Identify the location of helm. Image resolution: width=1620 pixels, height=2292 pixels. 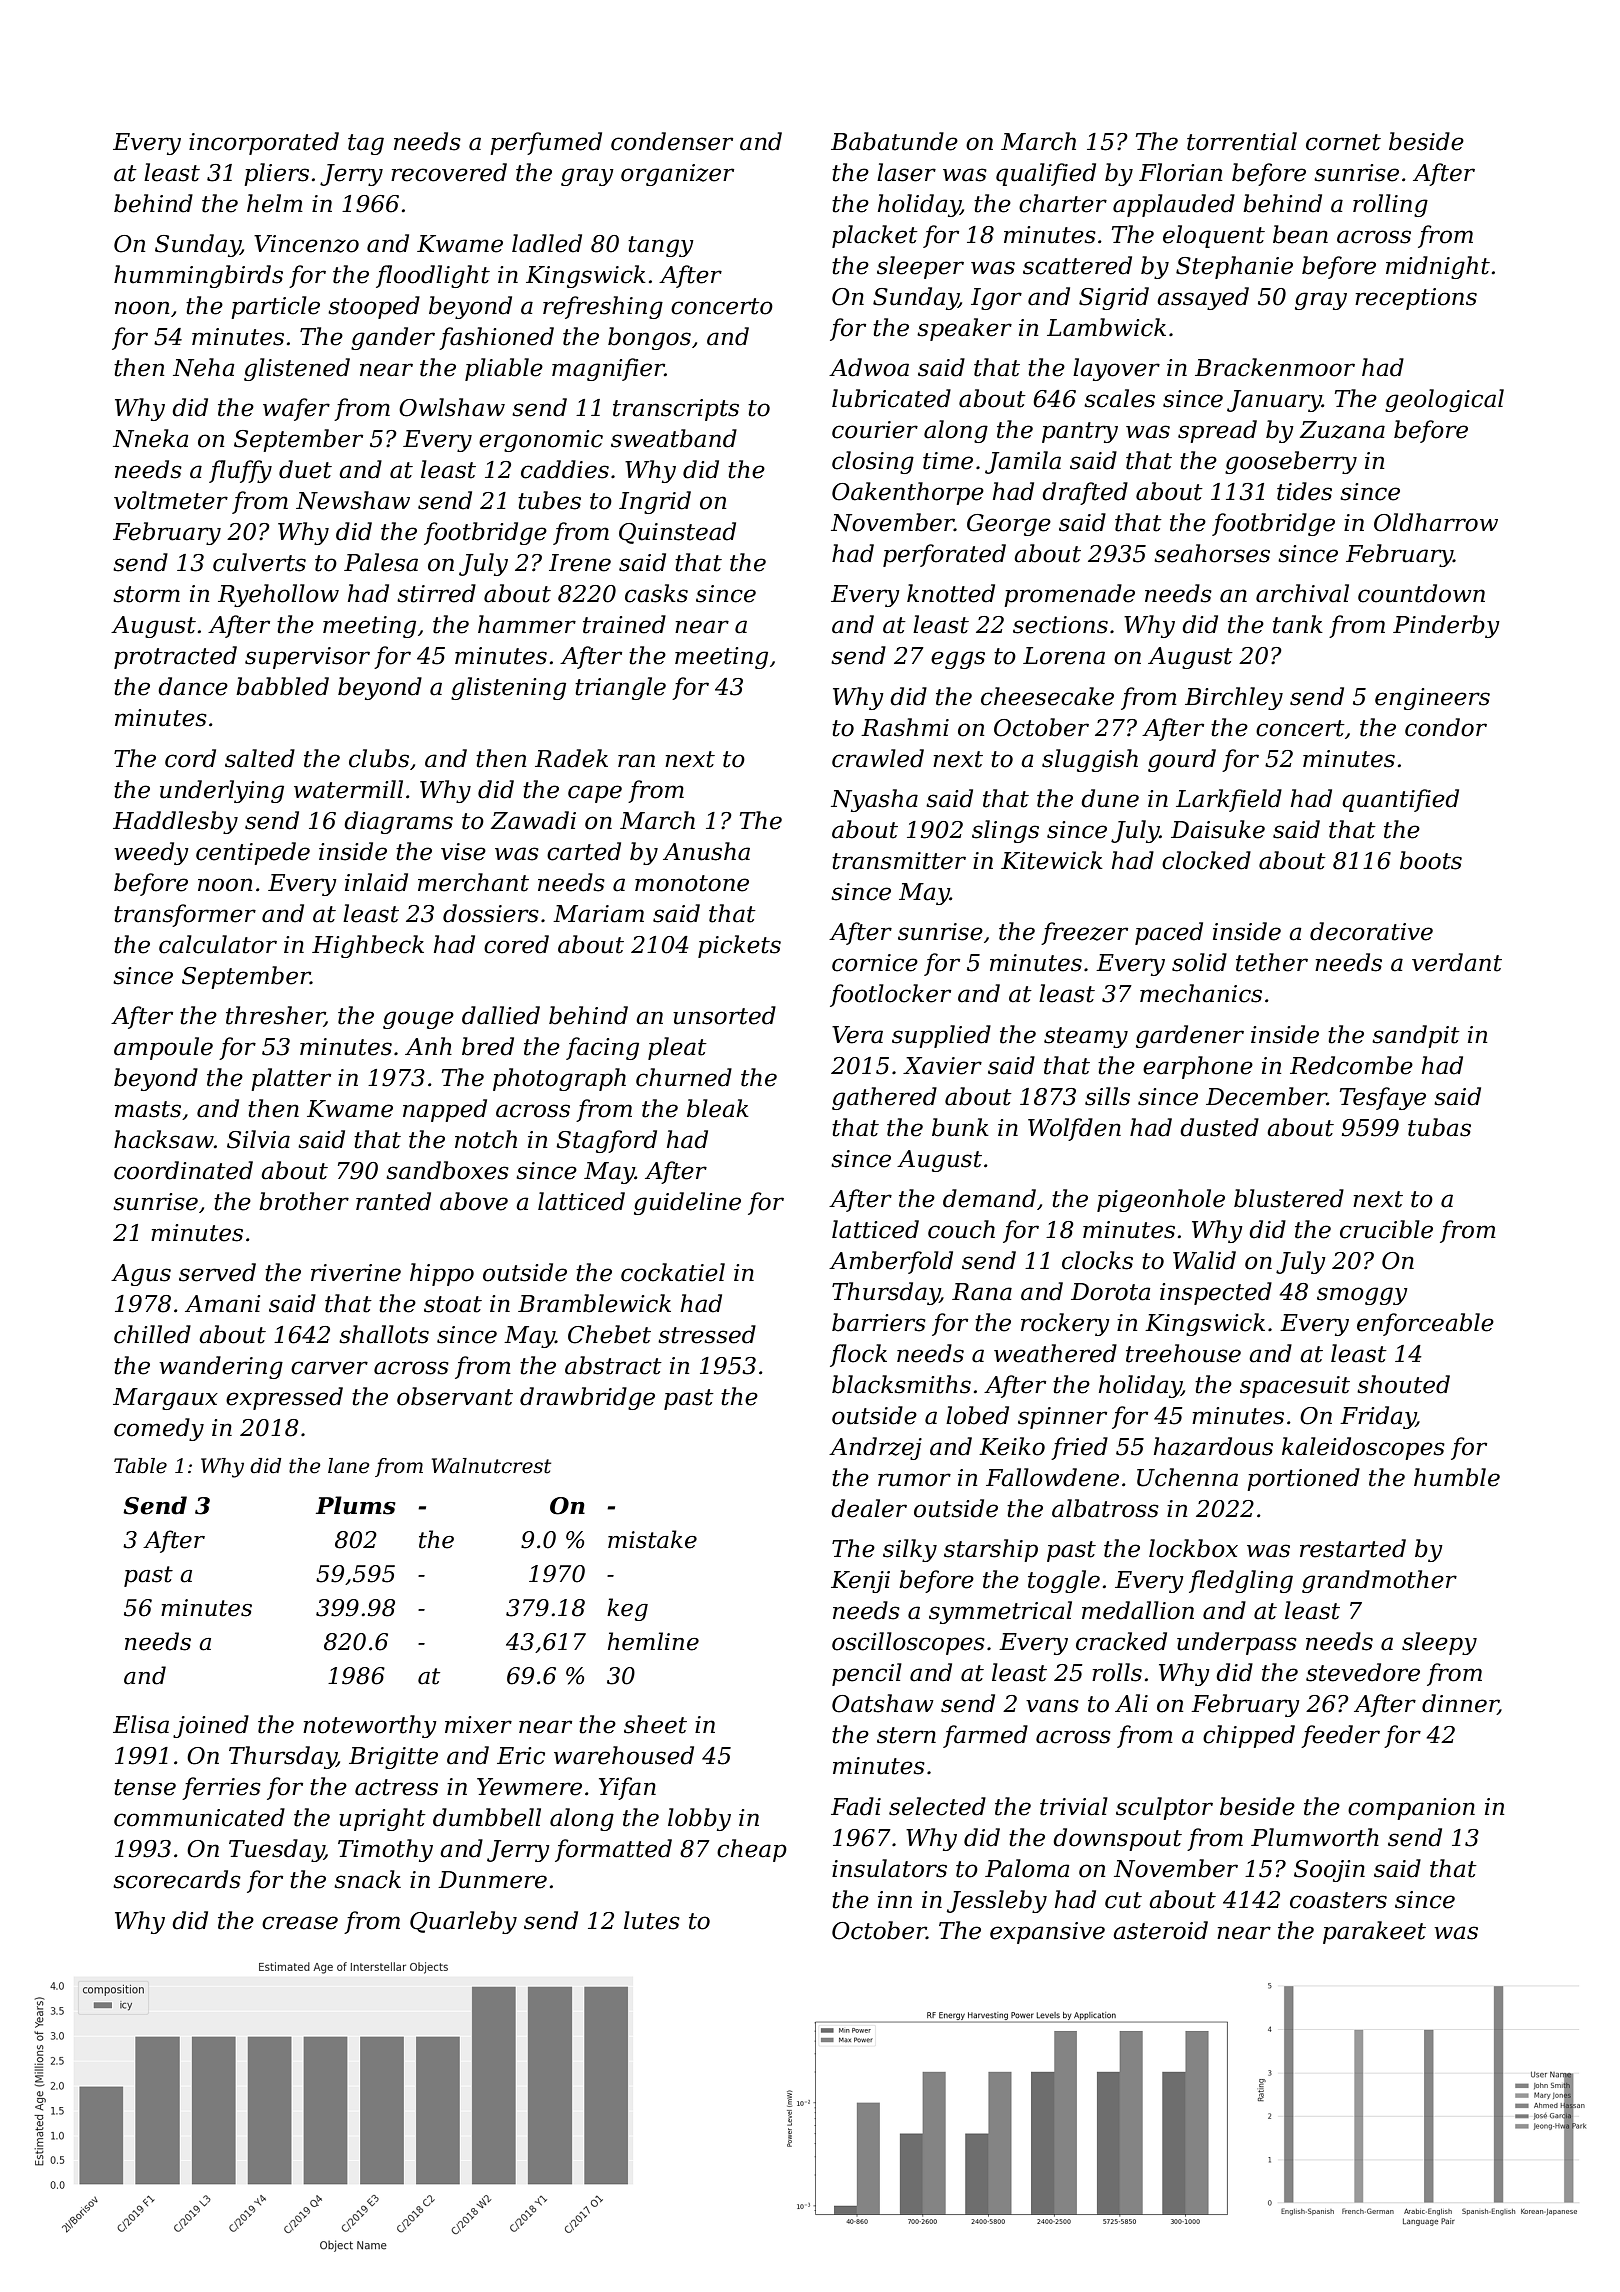
(275, 203).
